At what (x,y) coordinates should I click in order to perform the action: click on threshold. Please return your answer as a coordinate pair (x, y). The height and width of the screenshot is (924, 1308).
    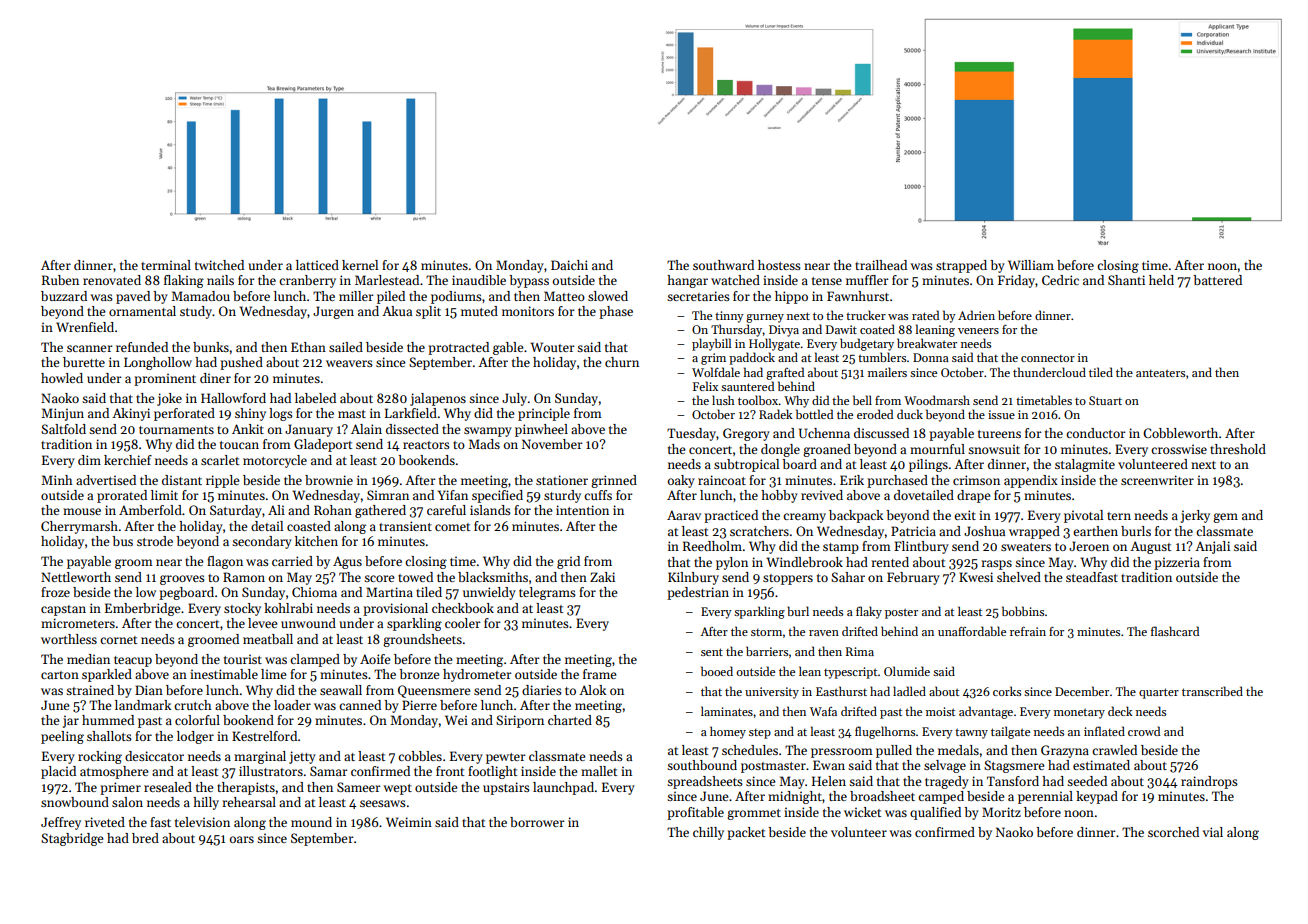
    Looking at the image, I should click on (1238, 449).
